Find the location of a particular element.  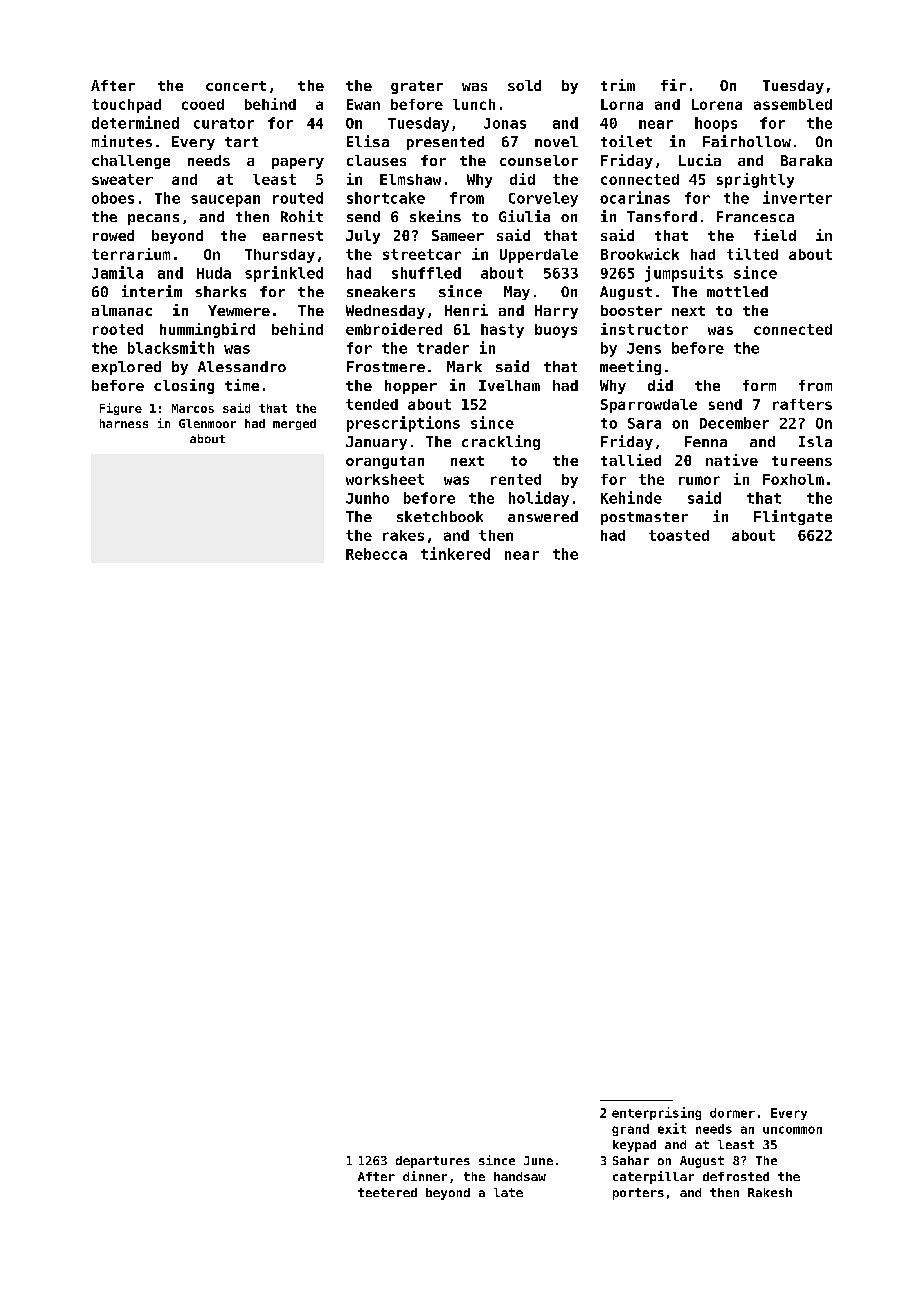

teetered is located at coordinates (387, 1192).
